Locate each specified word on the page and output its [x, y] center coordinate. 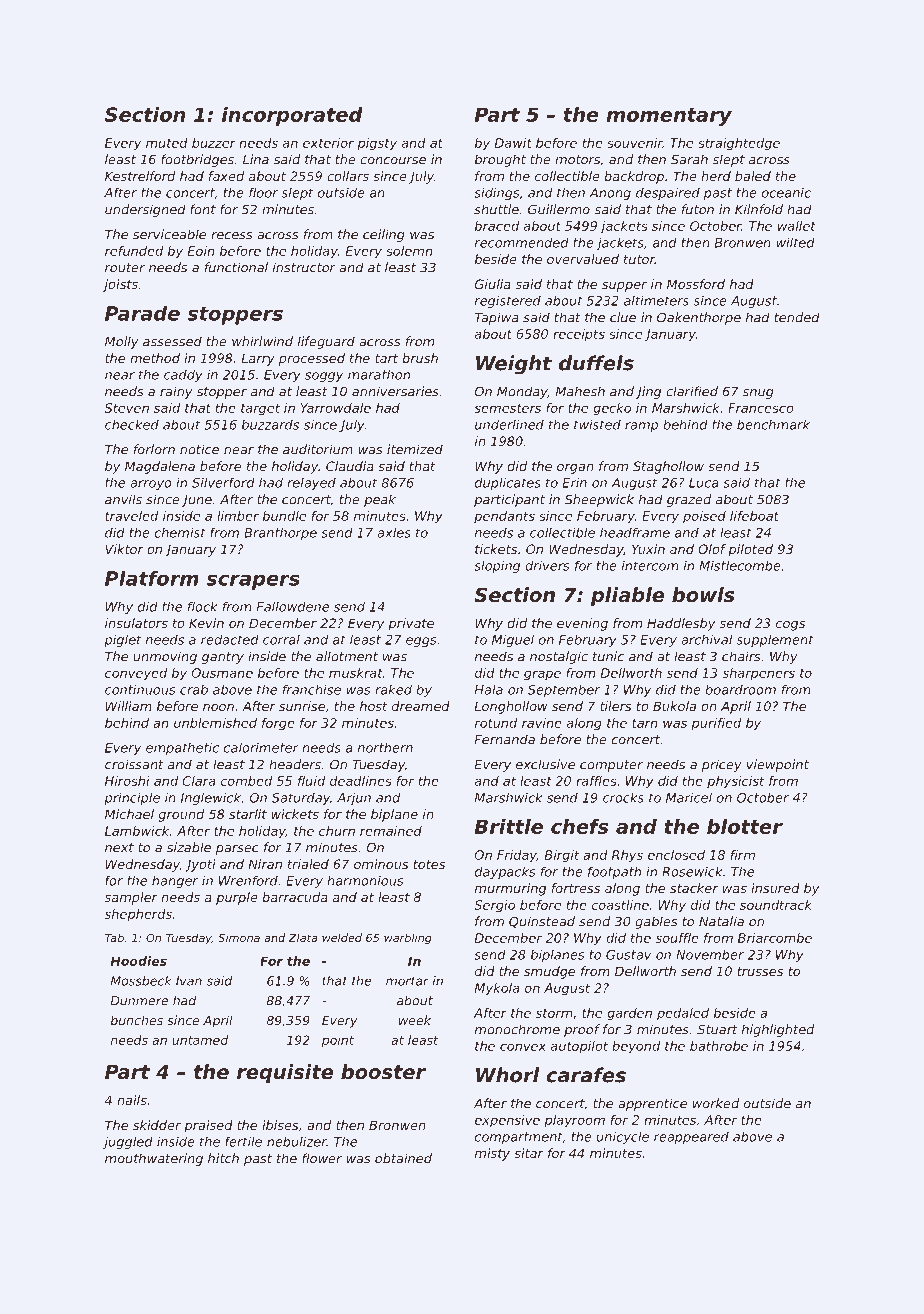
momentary [669, 117]
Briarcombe [775, 938]
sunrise [302, 706]
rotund [496, 723]
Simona [239, 937]
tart [386, 358]
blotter [745, 826]
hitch [223, 1158]
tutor [639, 259]
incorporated [292, 116]
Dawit [513, 143]
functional [236, 267]
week [415, 1020]
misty [492, 1154]
